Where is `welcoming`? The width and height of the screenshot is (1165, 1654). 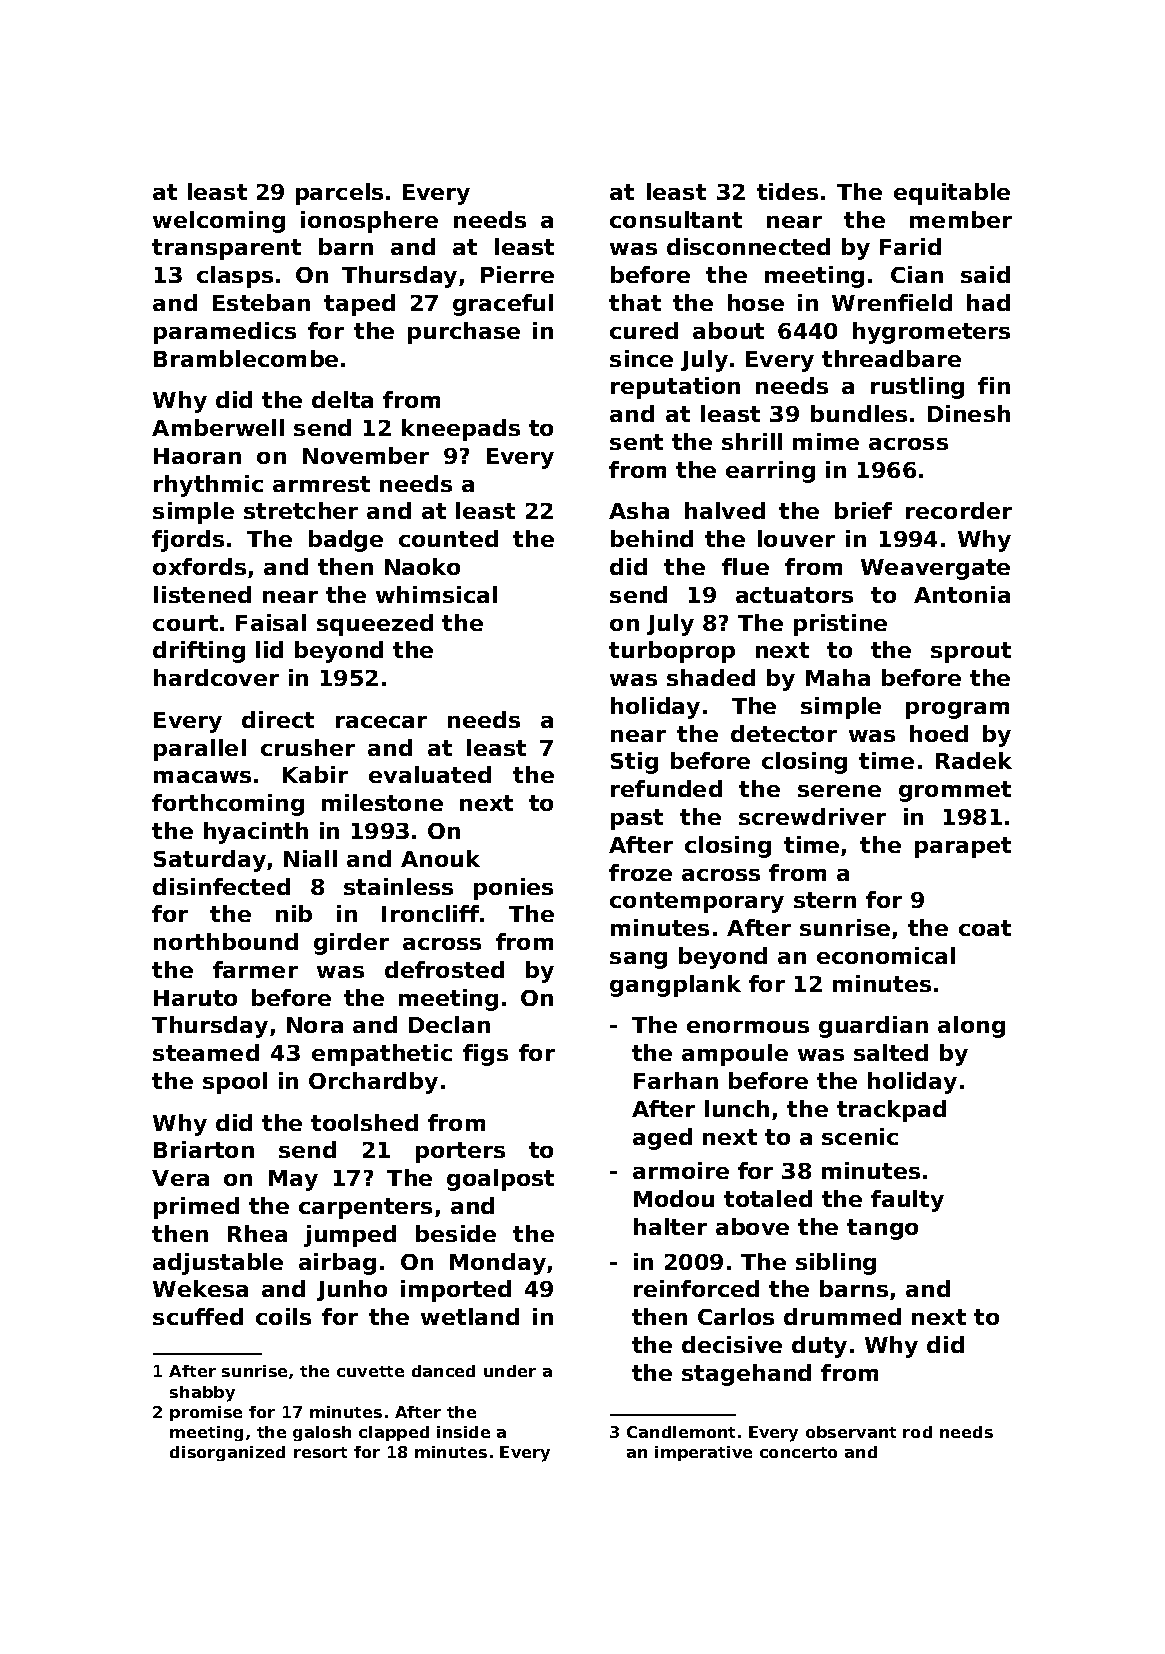
welcoming is located at coordinates (219, 222).
